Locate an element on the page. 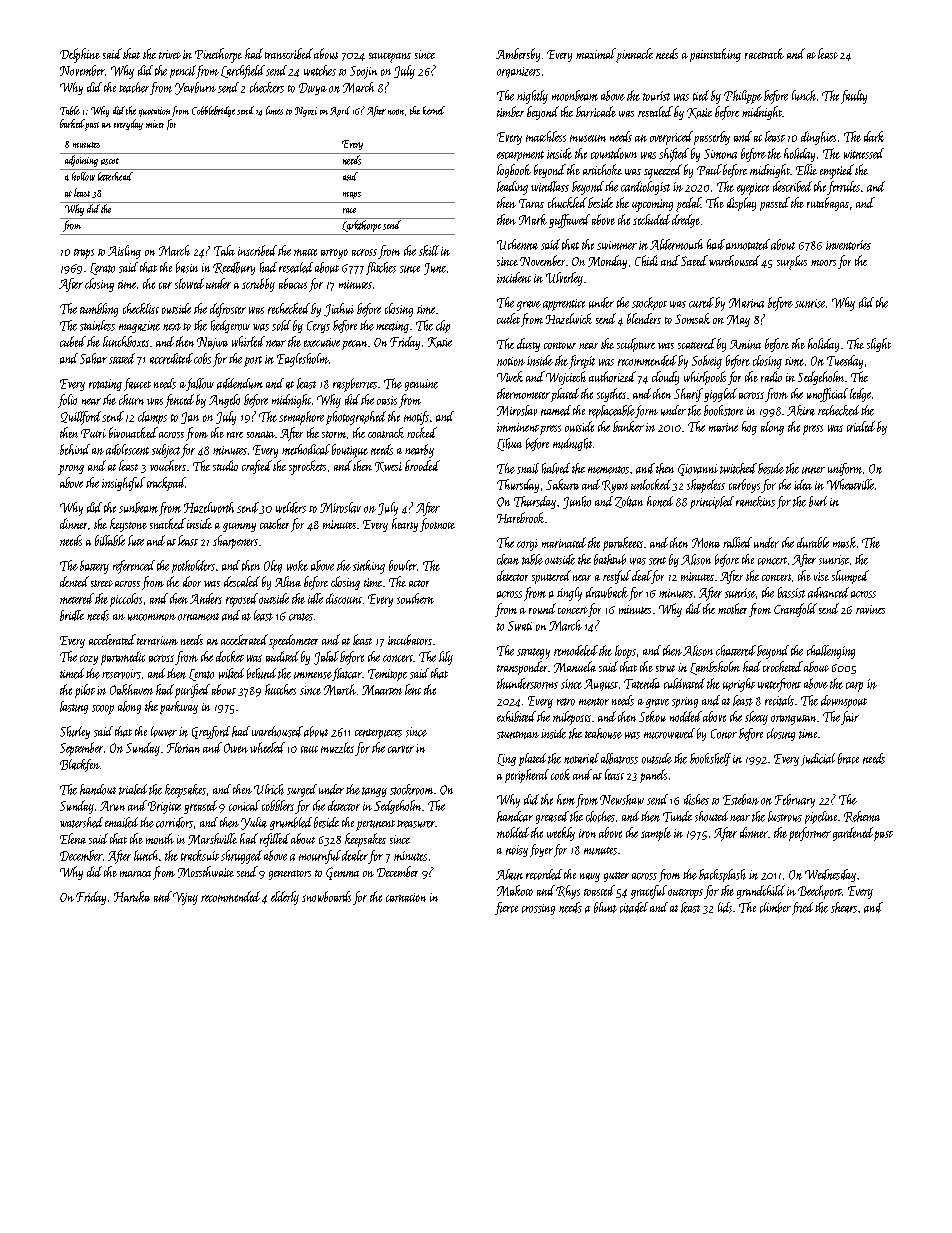  slight is located at coordinates (879, 345).
